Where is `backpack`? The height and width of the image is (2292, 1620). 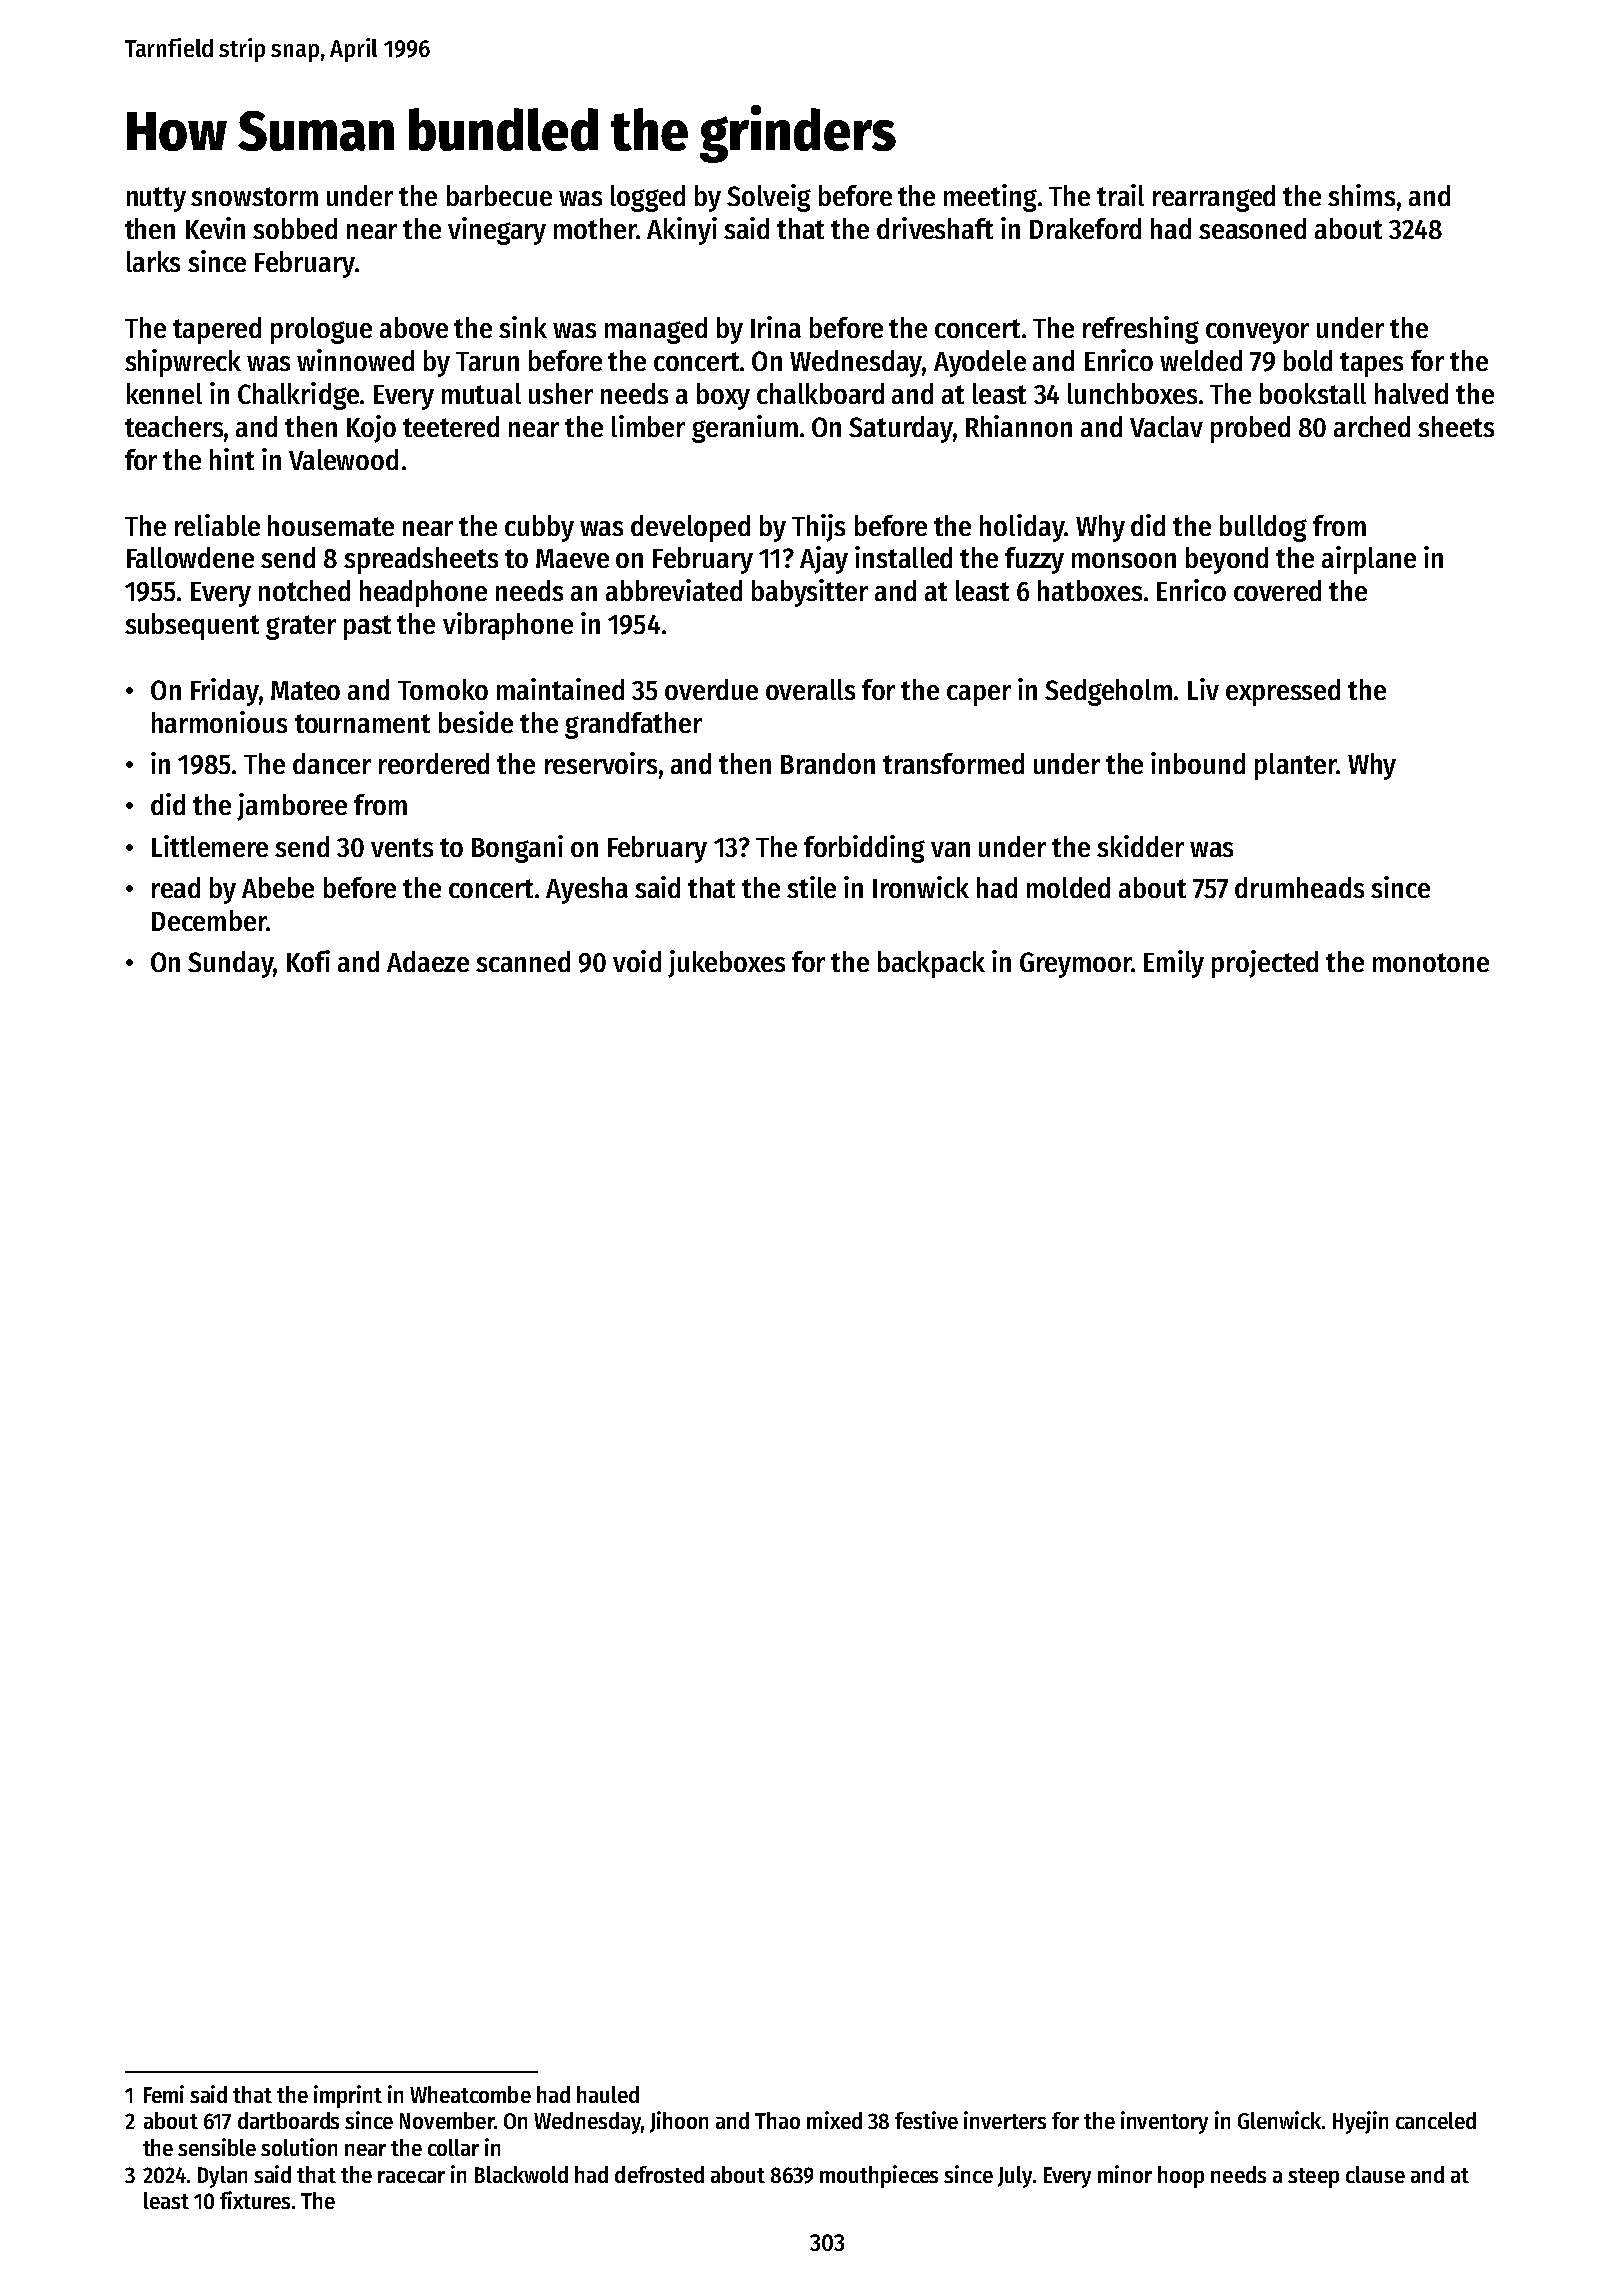 backpack is located at coordinates (931, 964).
